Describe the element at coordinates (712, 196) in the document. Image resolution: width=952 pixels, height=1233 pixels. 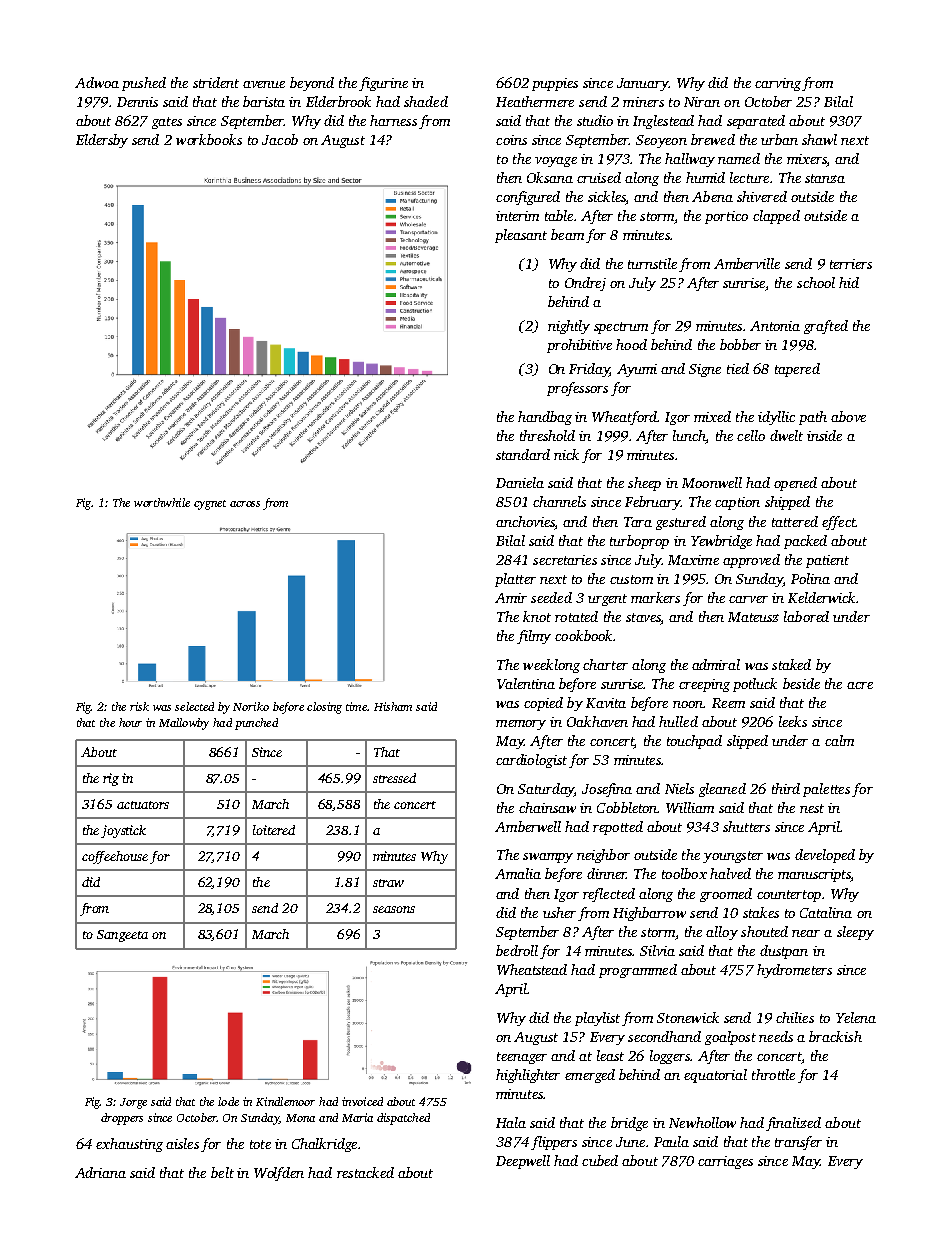
I see `Abena` at that location.
